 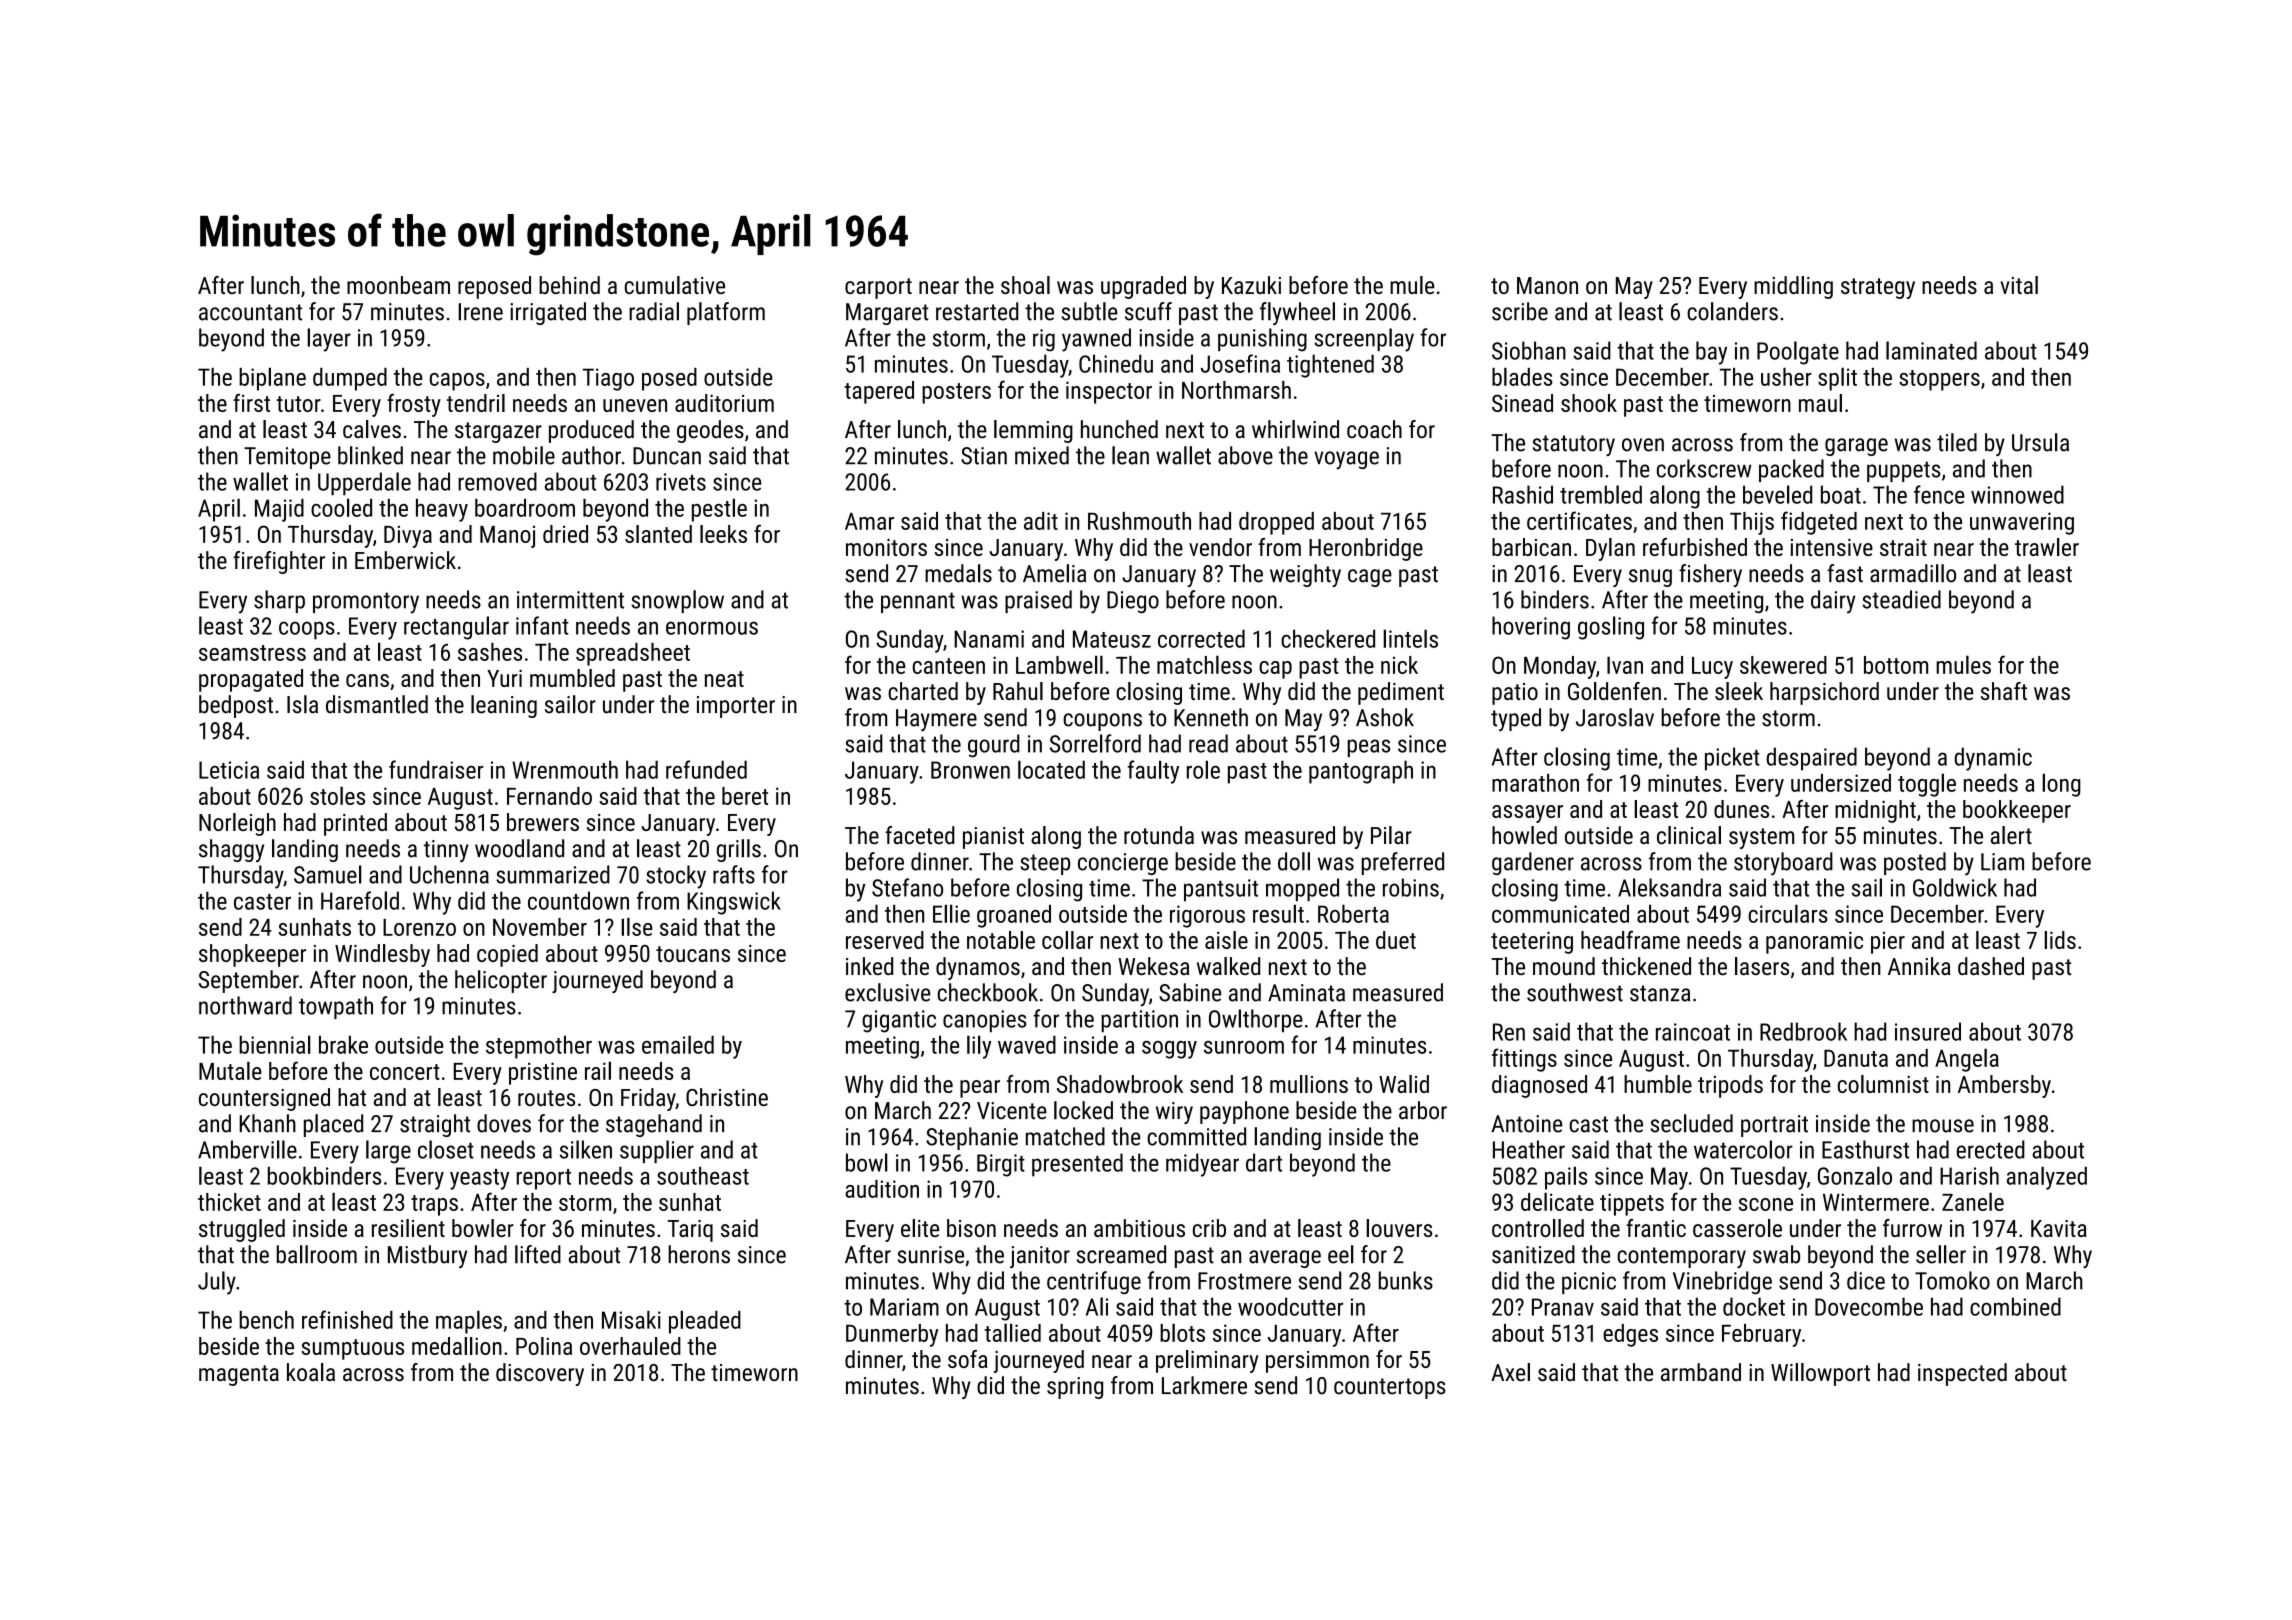 What do you see at coordinates (540, 1374) in the page?
I see `discovery` at bounding box center [540, 1374].
